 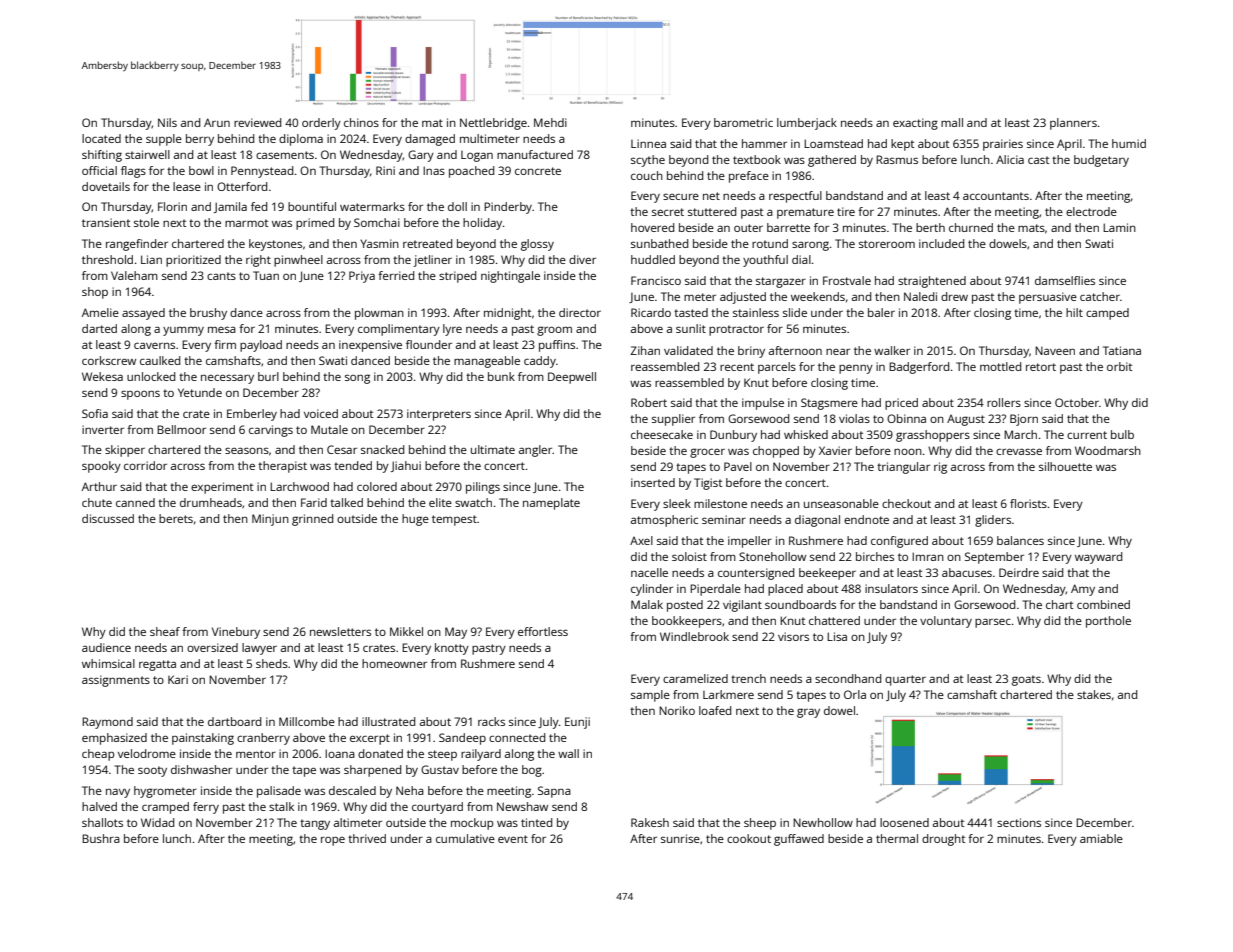 I want to click on Imran, so click(x=928, y=556).
